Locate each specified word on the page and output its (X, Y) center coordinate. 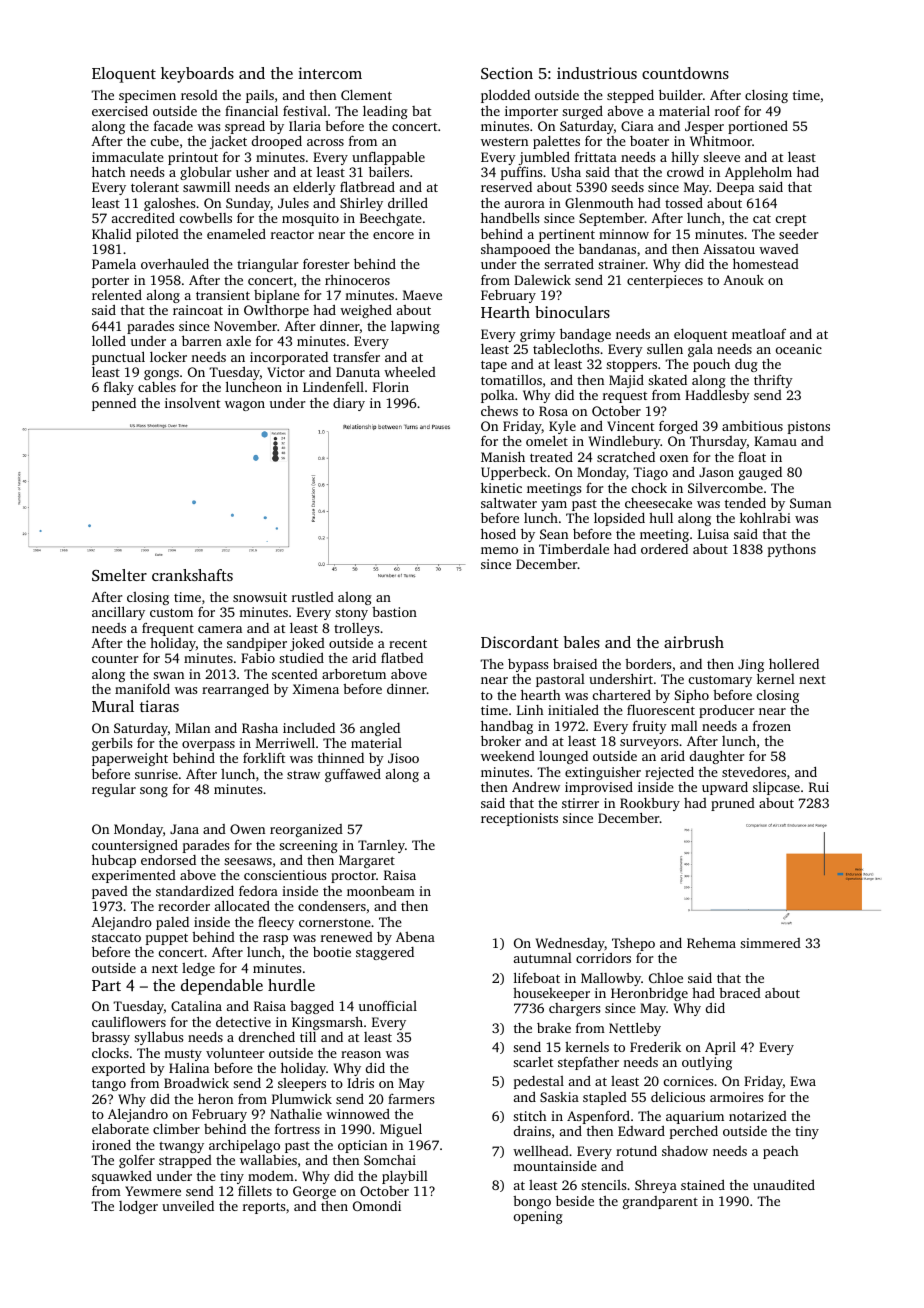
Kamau (775, 441)
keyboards (197, 75)
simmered (770, 943)
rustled (313, 597)
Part (106, 985)
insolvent (192, 403)
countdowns (685, 73)
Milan (192, 728)
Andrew (536, 787)
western (504, 142)
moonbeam (381, 891)
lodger (138, 1207)
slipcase (776, 788)
